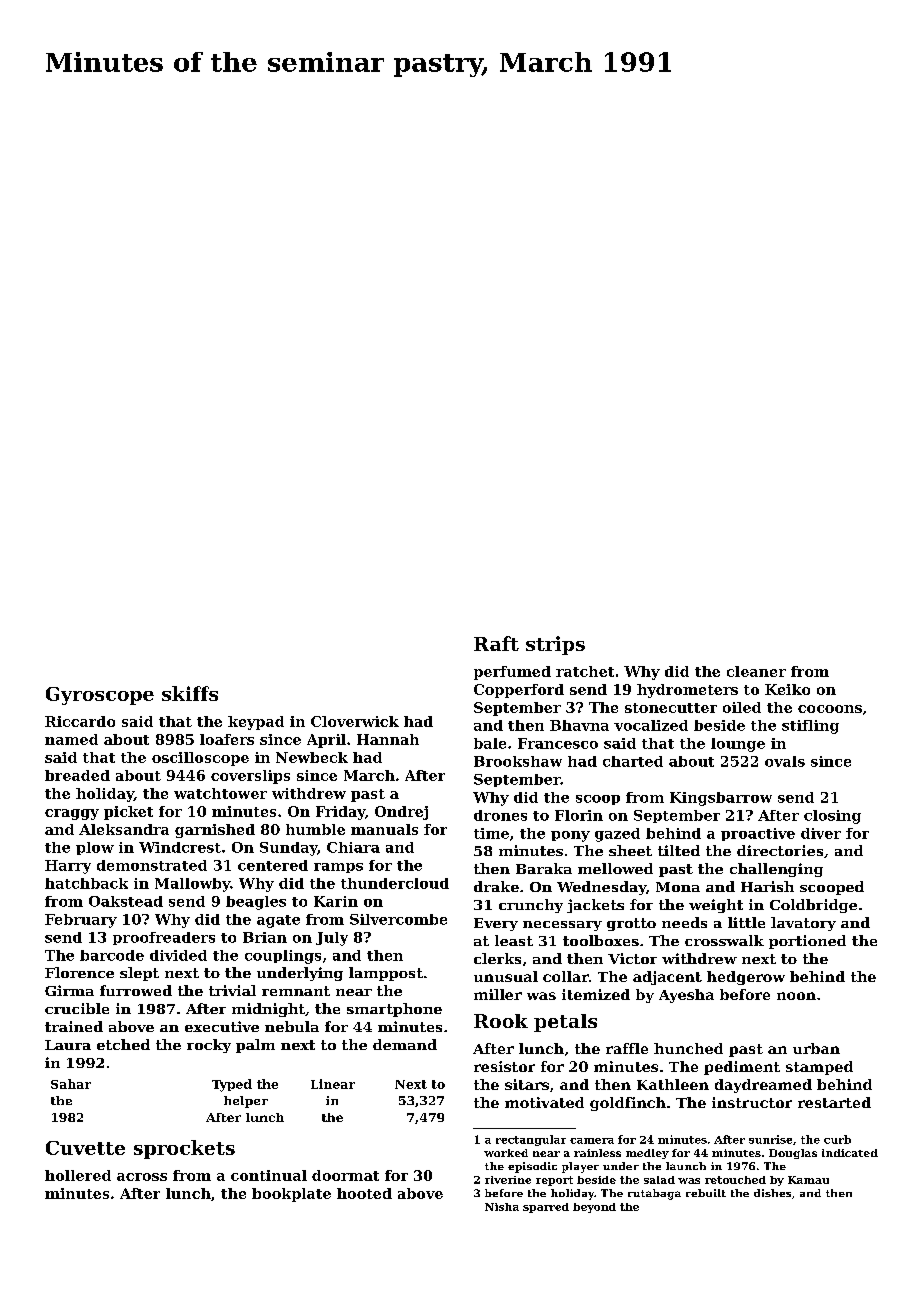 The width and height of the screenshot is (924, 1308). Describe the element at coordinates (504, 1066) in the screenshot. I see `resistor` at that location.
